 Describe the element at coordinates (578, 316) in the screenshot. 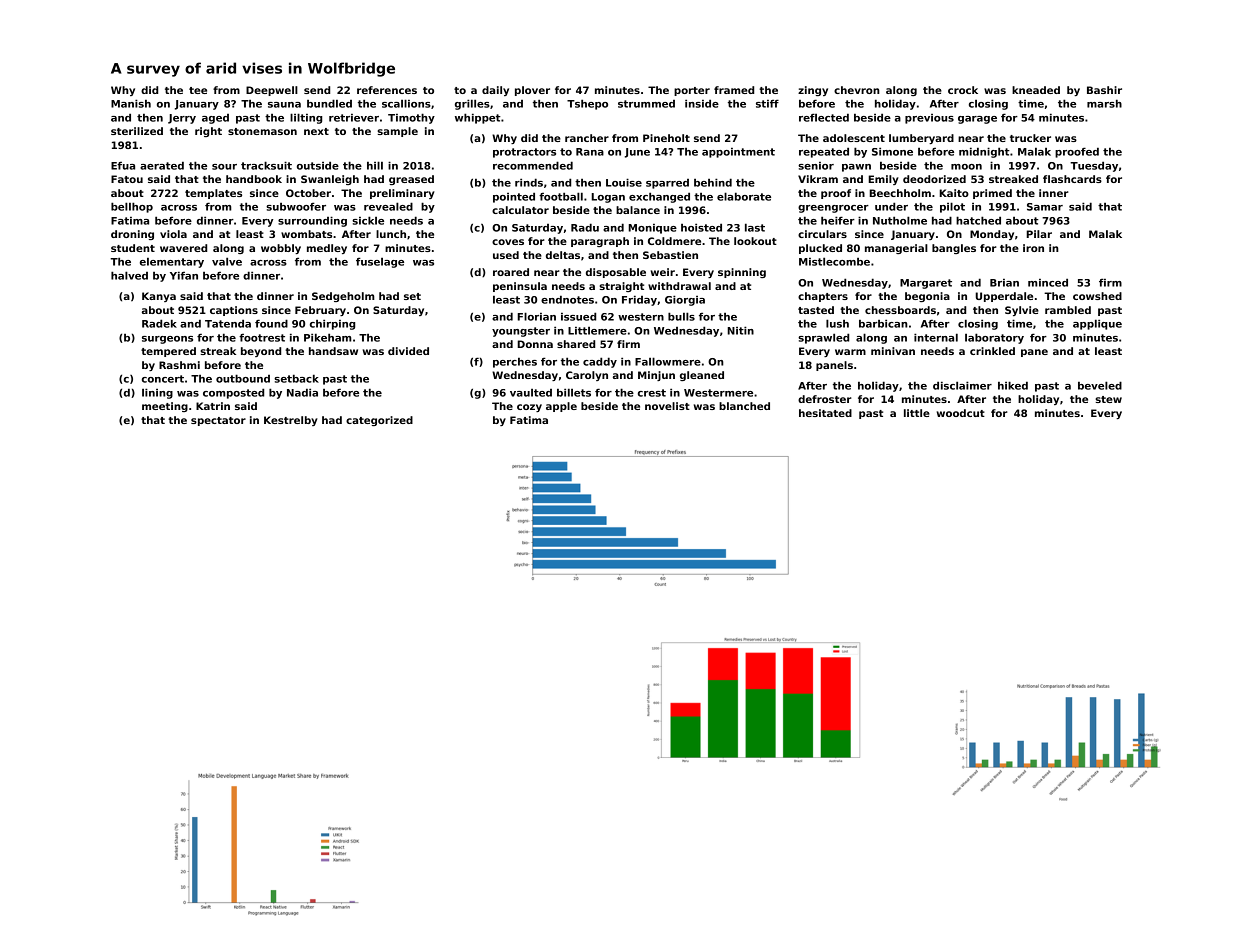

I see `issued` at that location.
